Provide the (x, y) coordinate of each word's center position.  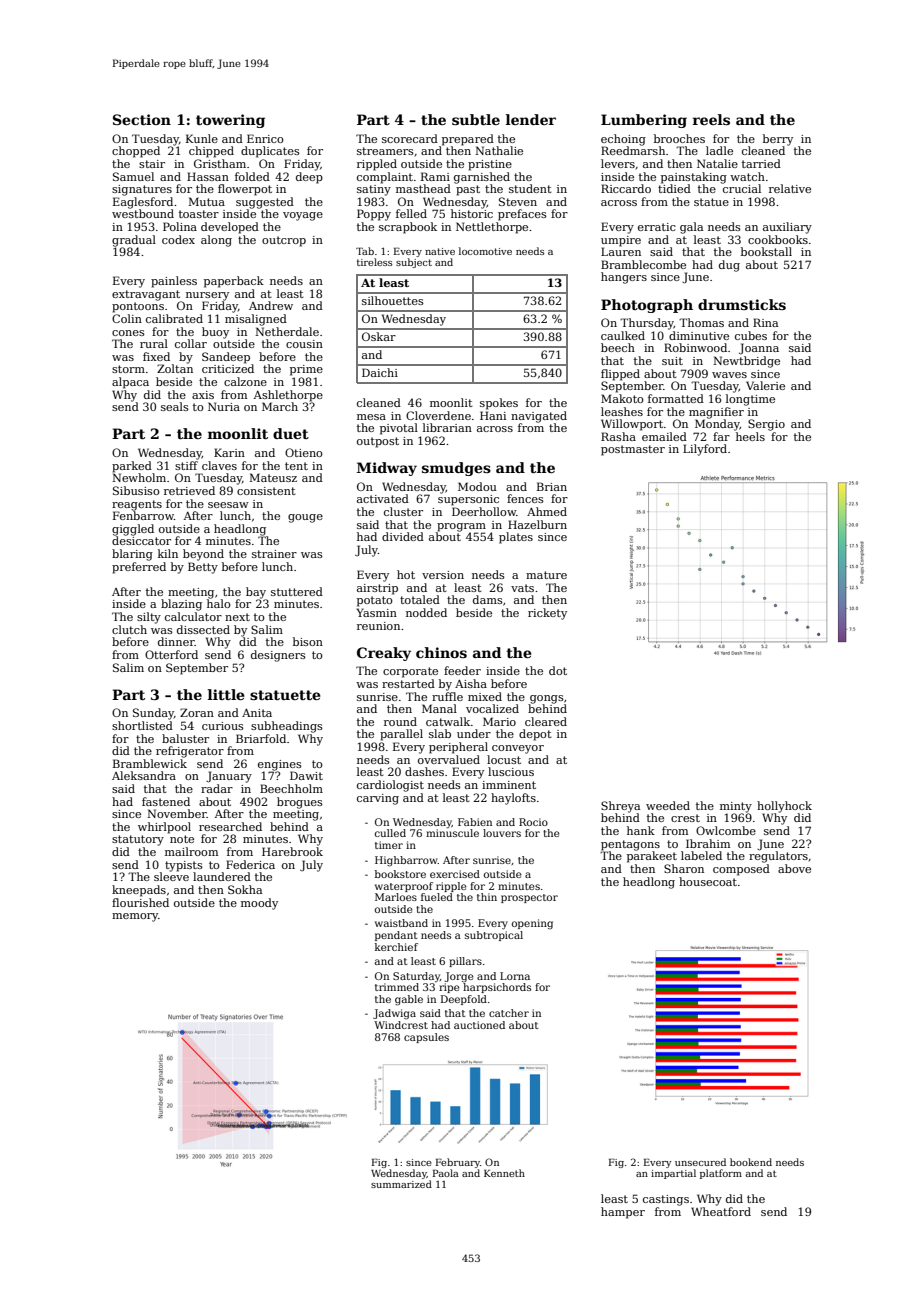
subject (414, 263)
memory (135, 917)
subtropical (494, 936)
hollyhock (784, 807)
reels (711, 119)
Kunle (202, 138)
